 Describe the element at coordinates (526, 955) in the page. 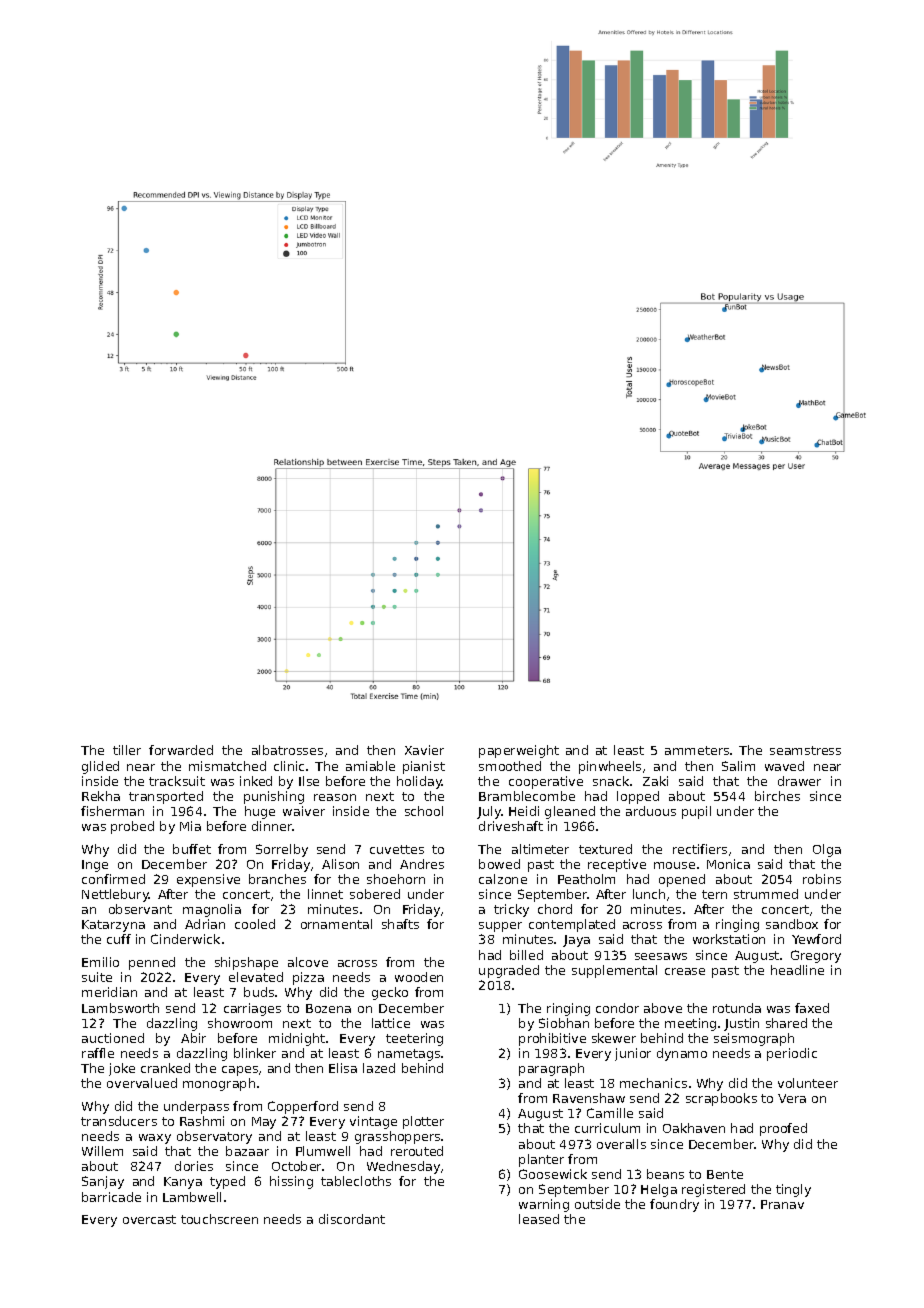

I see `billed` at that location.
